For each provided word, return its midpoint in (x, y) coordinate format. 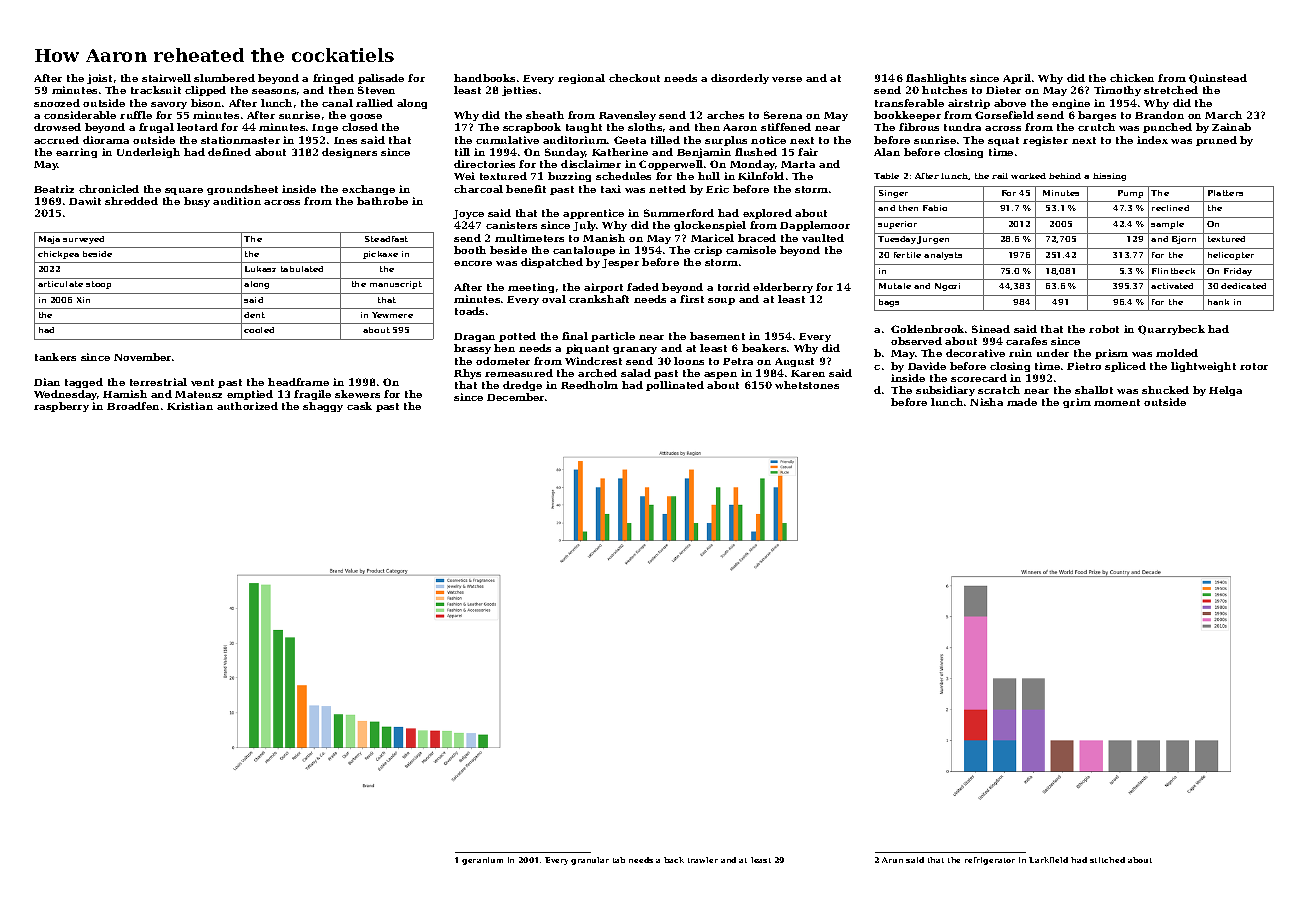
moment (1117, 402)
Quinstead (1218, 79)
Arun (892, 860)
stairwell (166, 78)
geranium (482, 861)
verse (787, 79)
